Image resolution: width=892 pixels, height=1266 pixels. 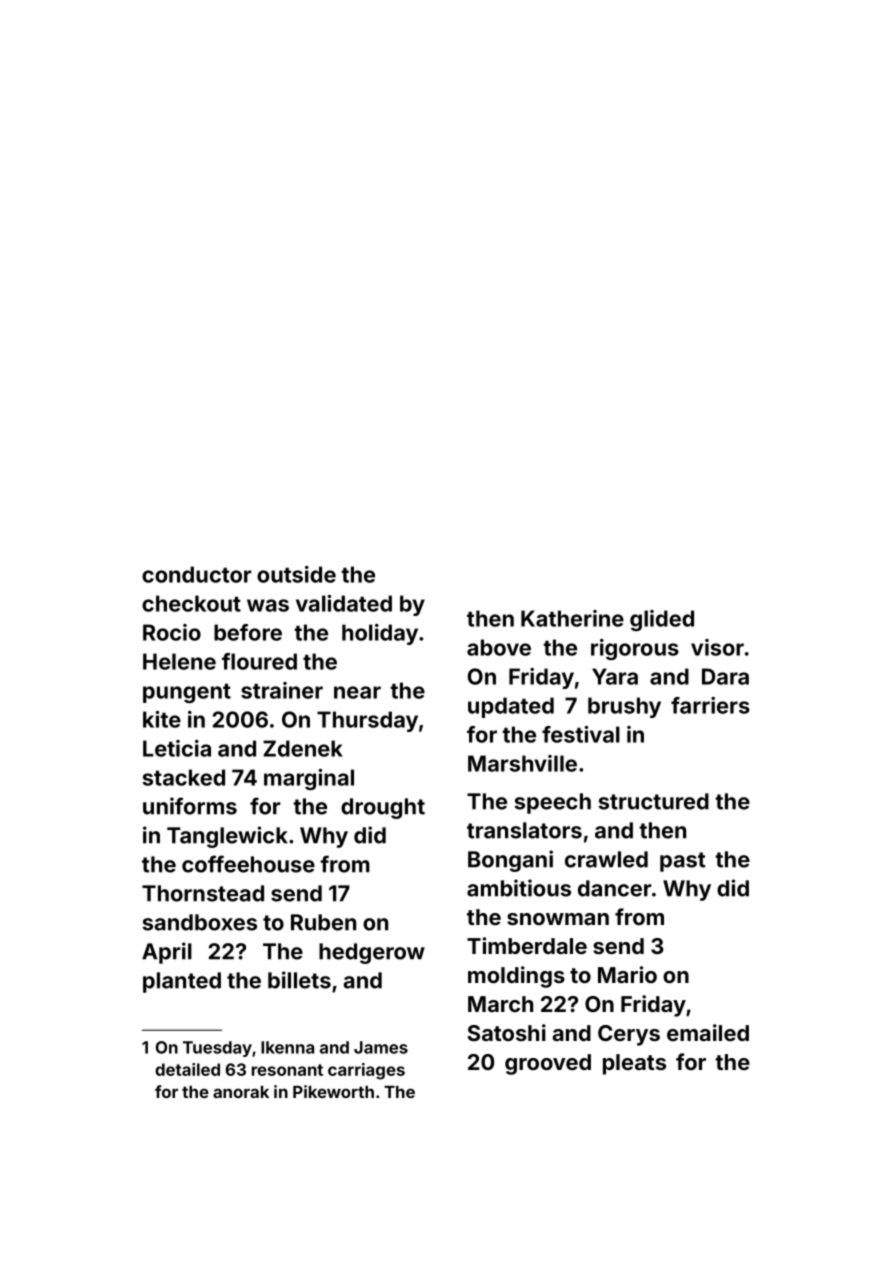 I want to click on outside, so click(x=296, y=574).
